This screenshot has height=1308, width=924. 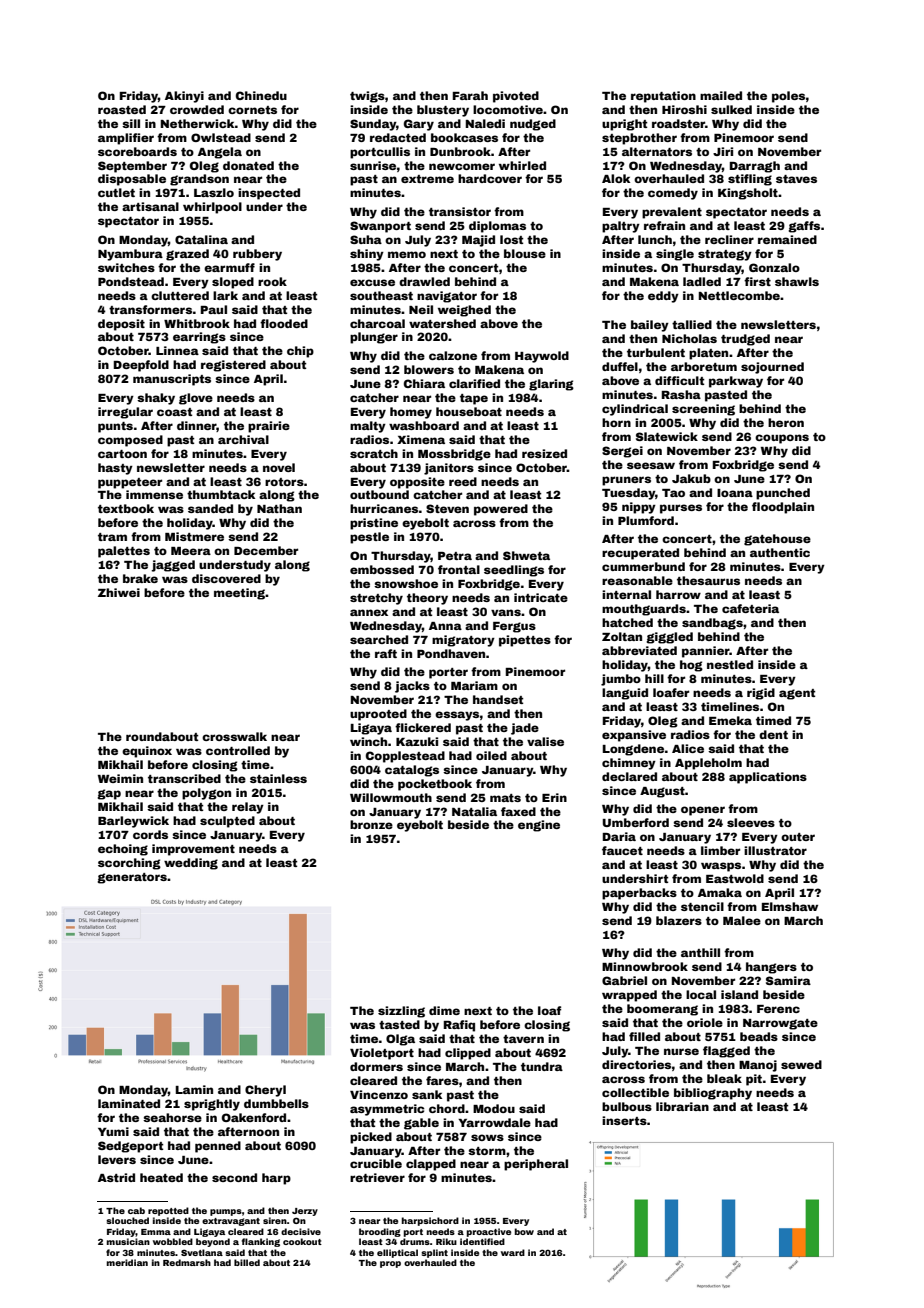 What do you see at coordinates (444, 1010) in the screenshot?
I see `dime` at bounding box center [444, 1010].
